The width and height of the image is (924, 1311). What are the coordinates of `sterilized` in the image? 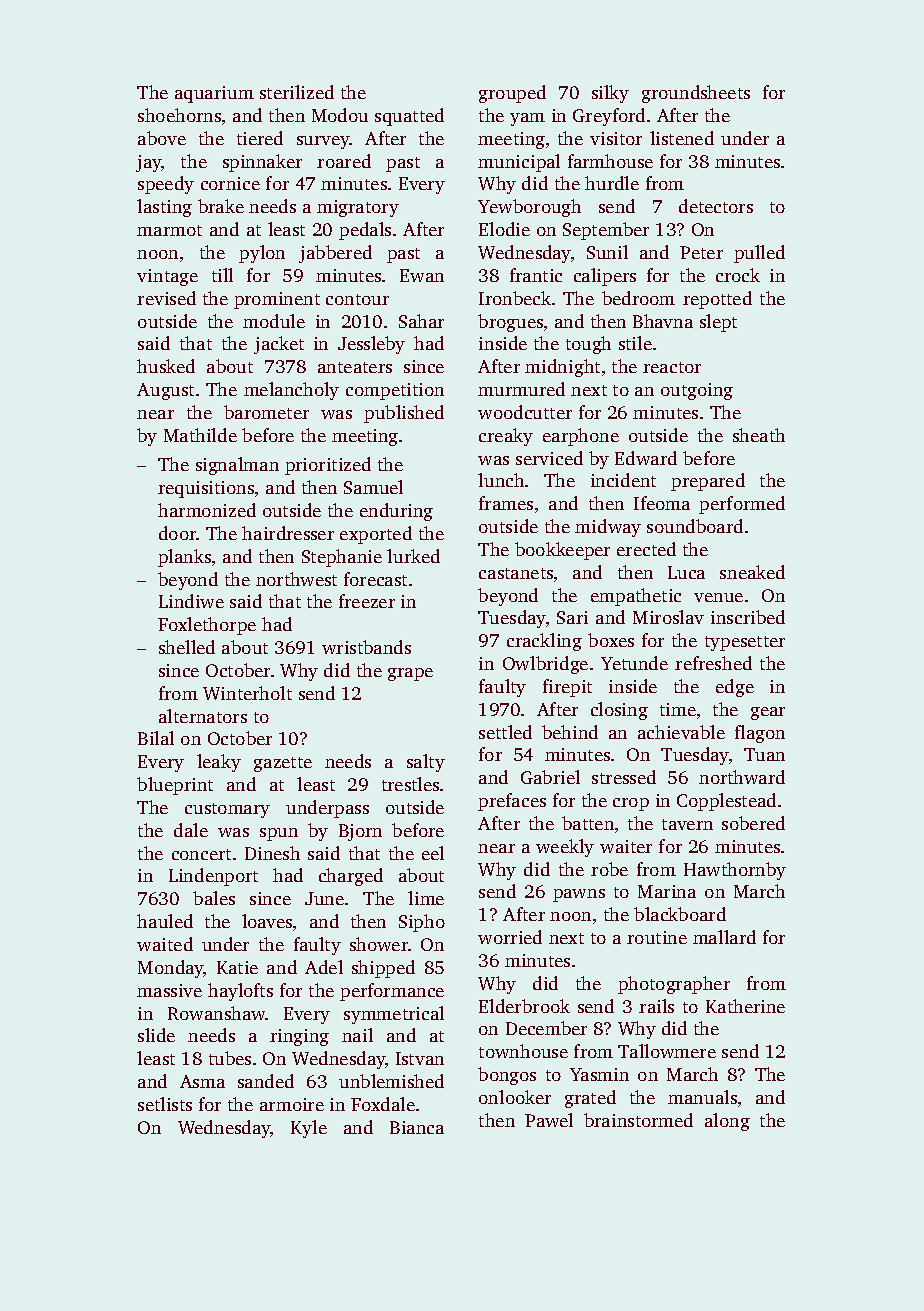 It's located at (297, 92).
